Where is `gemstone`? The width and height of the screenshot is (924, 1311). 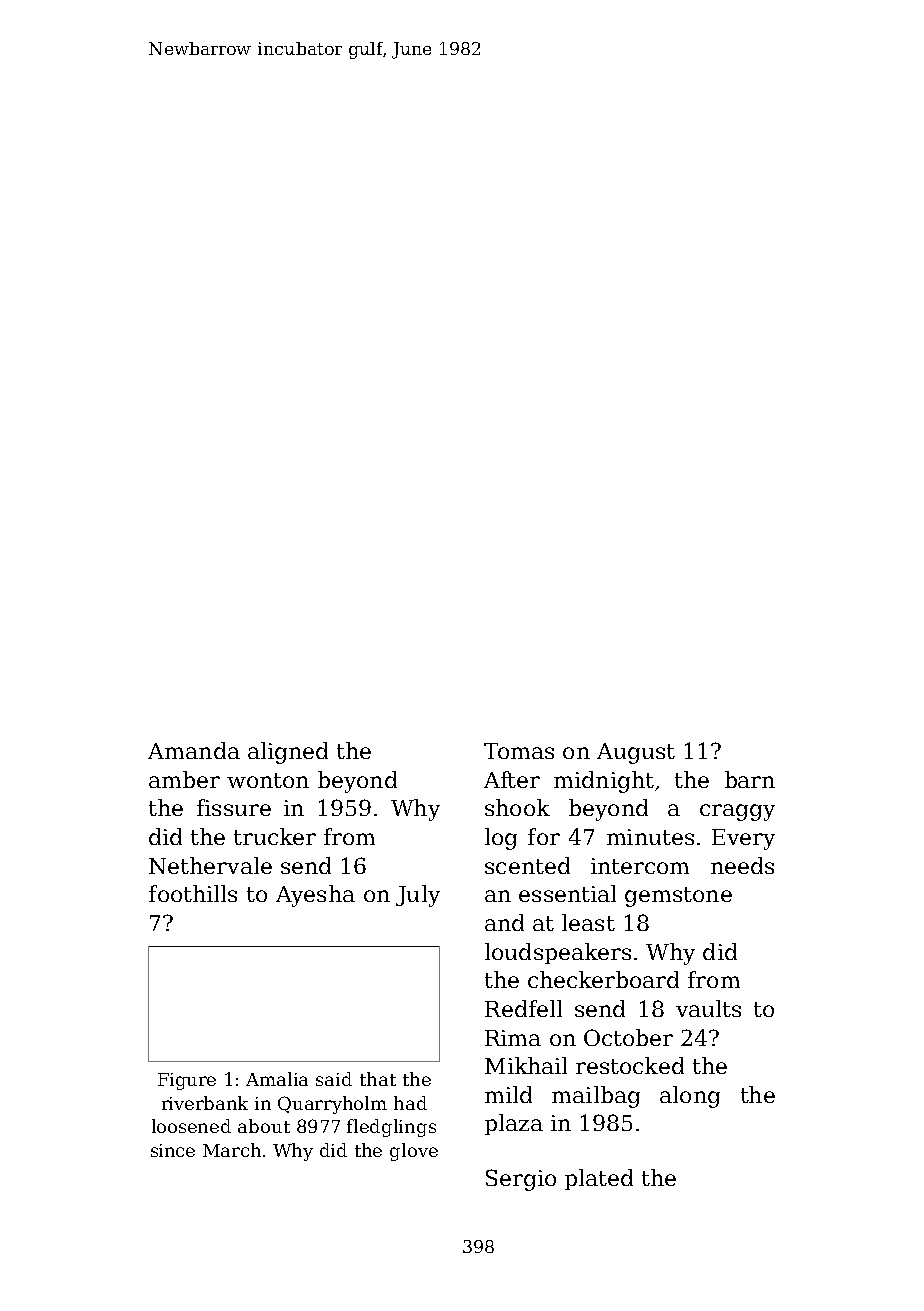
gemstone is located at coordinates (678, 897).
